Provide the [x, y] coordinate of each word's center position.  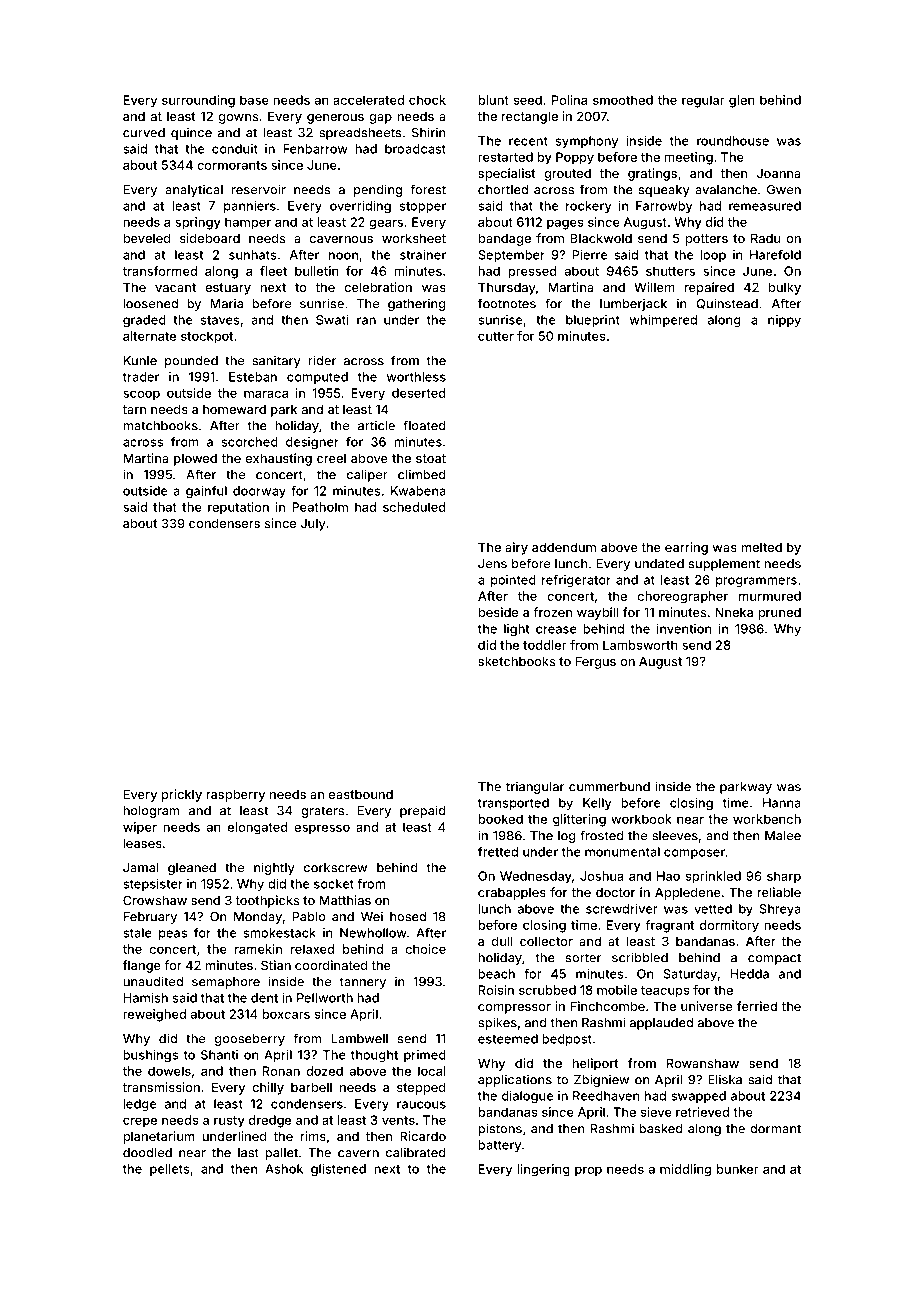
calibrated [416, 1152]
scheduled [414, 507]
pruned [779, 613]
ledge [139, 1105]
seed [528, 100]
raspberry [235, 795]
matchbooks [160, 426]
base [254, 100]
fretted [498, 852]
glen [742, 101]
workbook [641, 819]
